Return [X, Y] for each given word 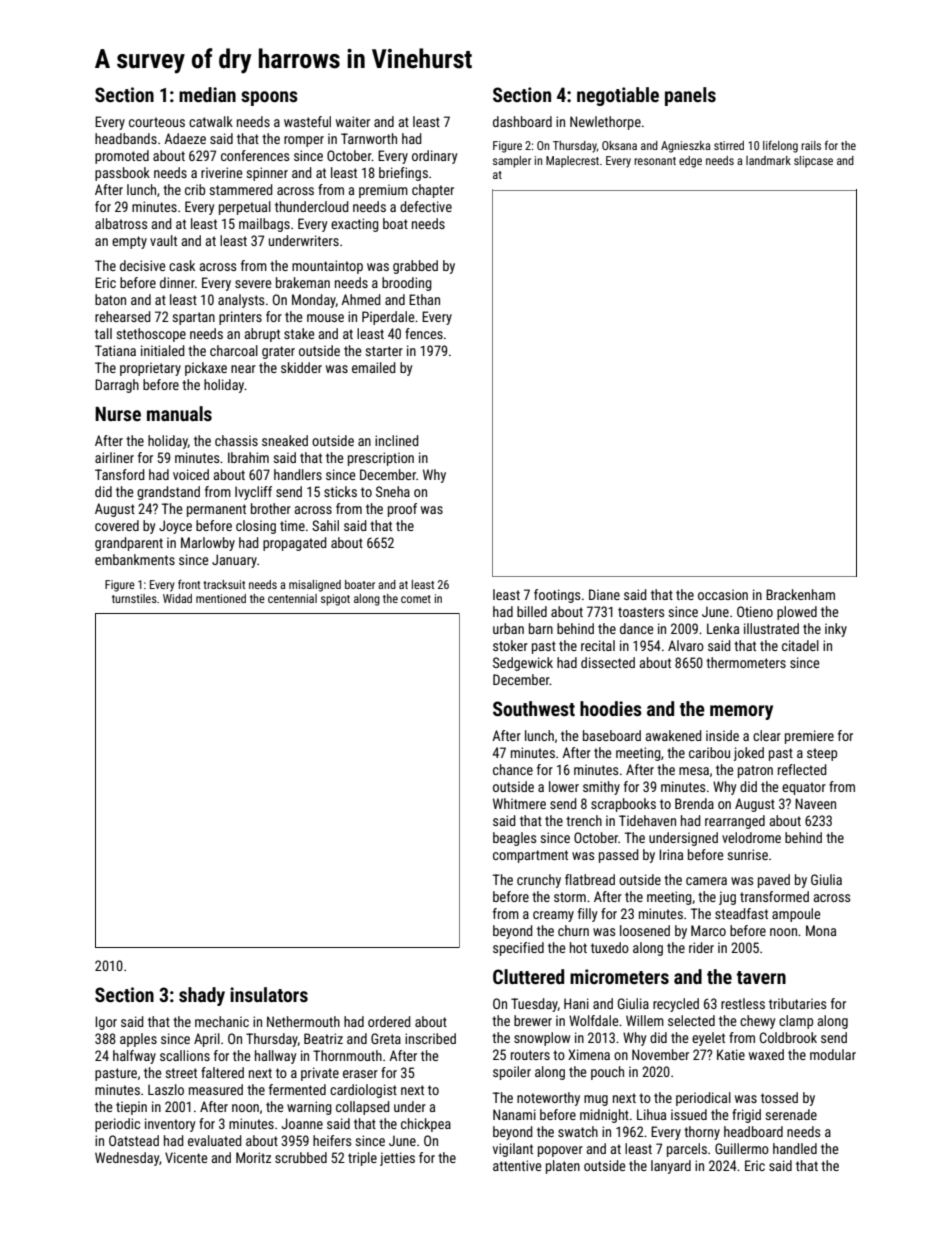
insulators [269, 994]
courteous [157, 122]
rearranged [735, 822]
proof [402, 510]
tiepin [131, 1108]
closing [256, 527]
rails [811, 145]
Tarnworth [369, 138]
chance [513, 769]
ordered [389, 1021]
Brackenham [800, 594]
